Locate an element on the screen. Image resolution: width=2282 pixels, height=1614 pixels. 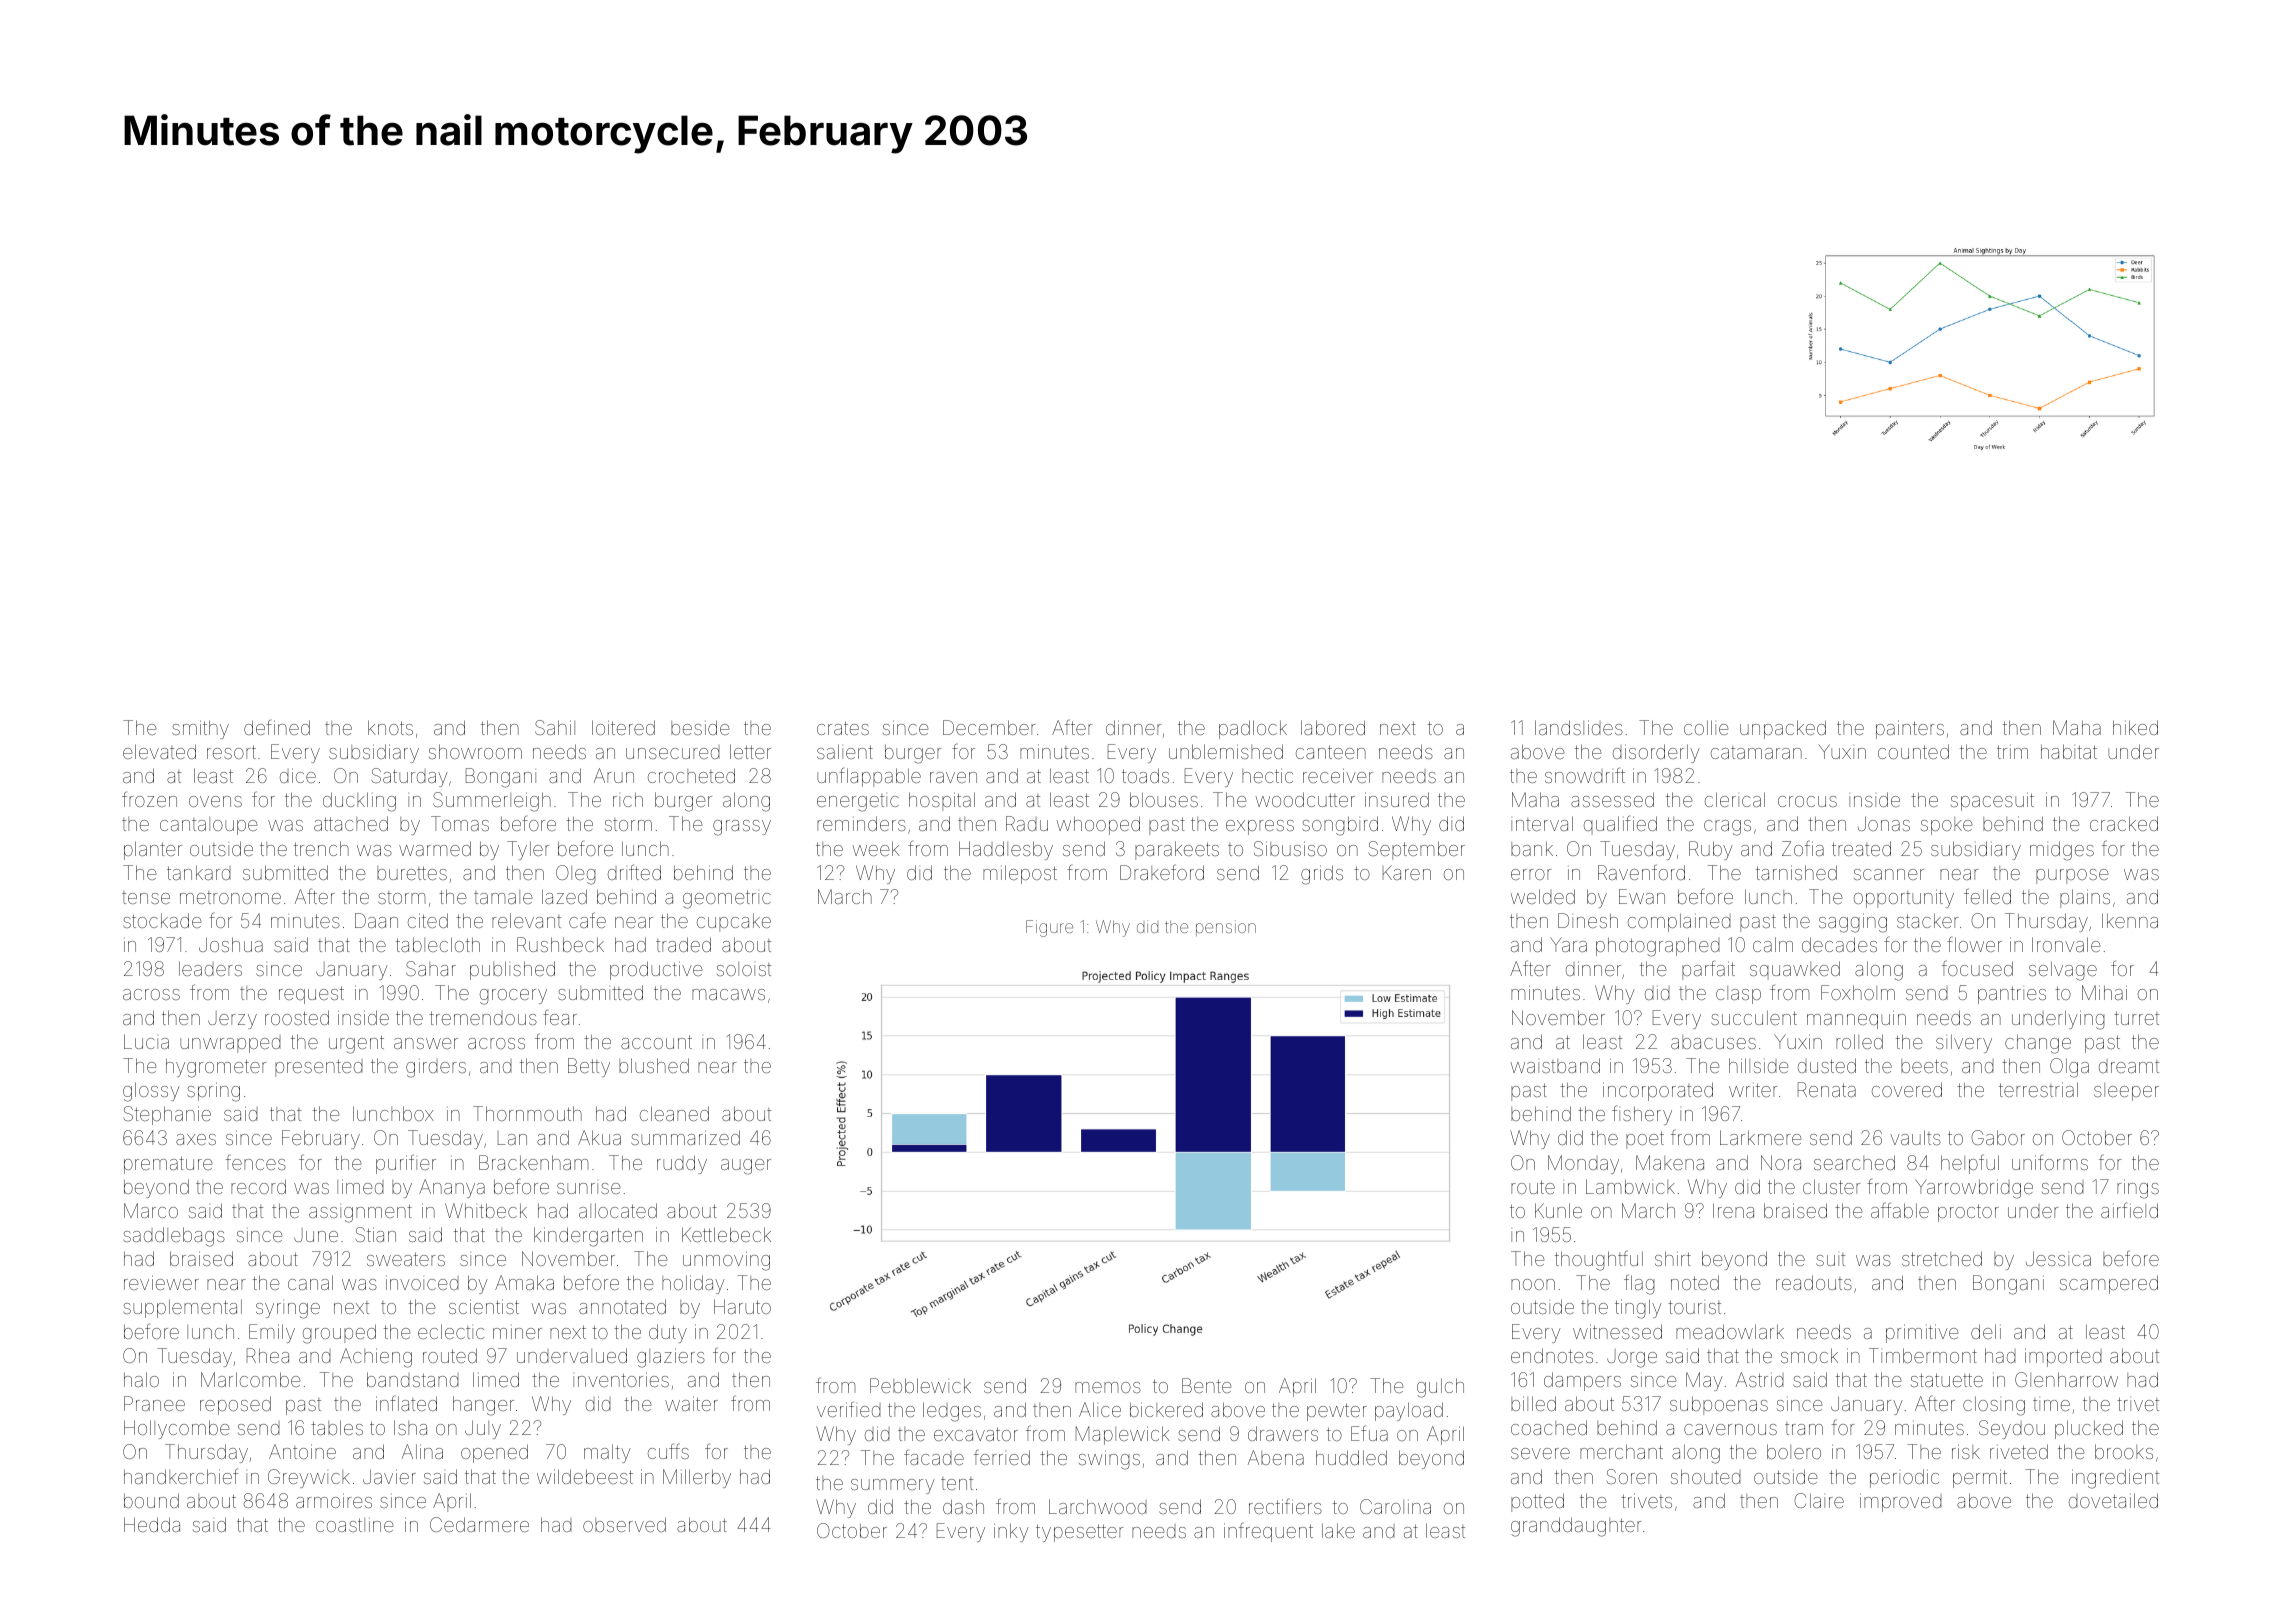
record is located at coordinates (258, 1186).
